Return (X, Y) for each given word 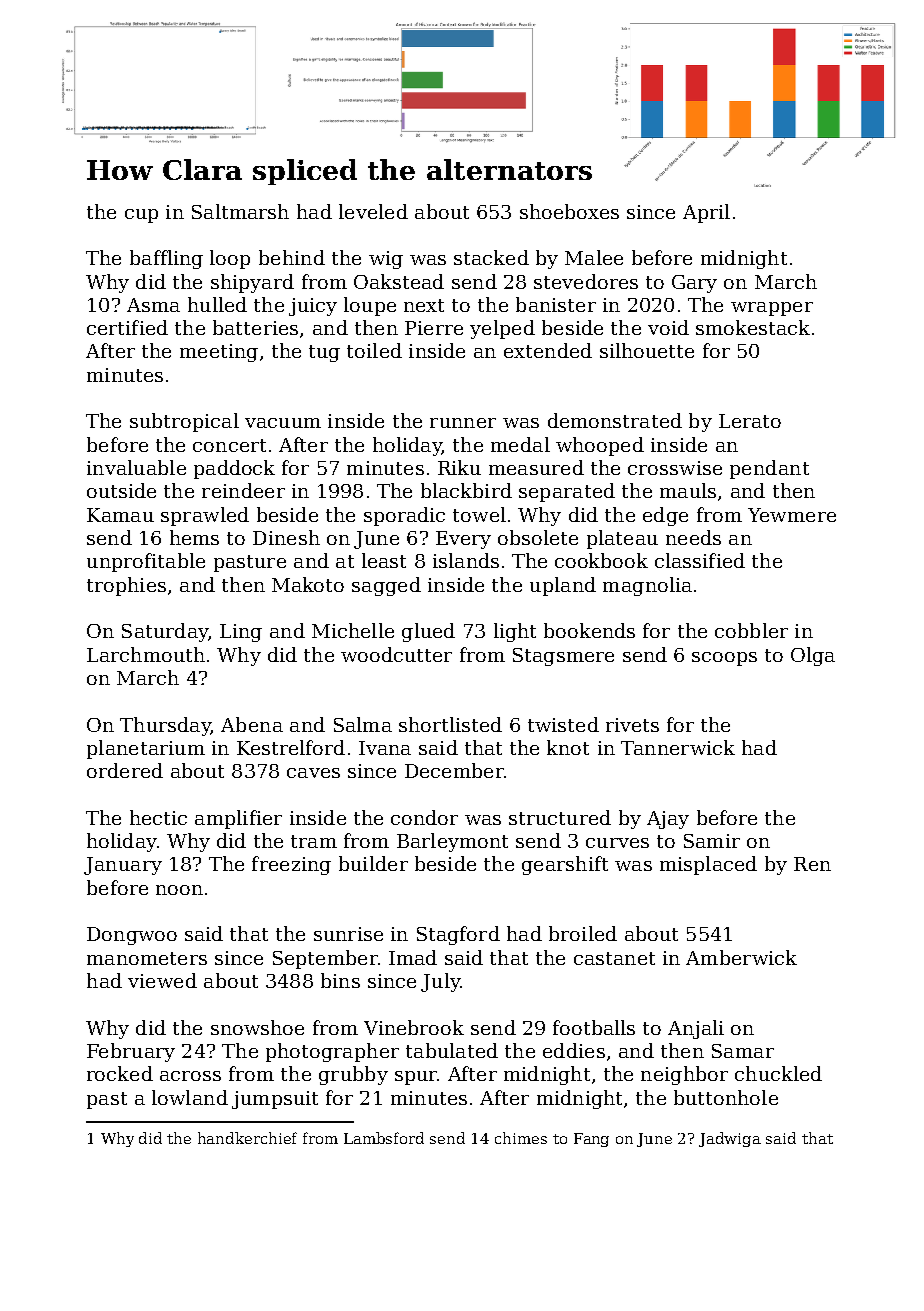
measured (536, 467)
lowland (190, 1097)
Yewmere (792, 515)
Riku (459, 467)
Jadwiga (730, 1139)
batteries (255, 327)
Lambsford (384, 1138)
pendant (769, 469)
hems (194, 537)
